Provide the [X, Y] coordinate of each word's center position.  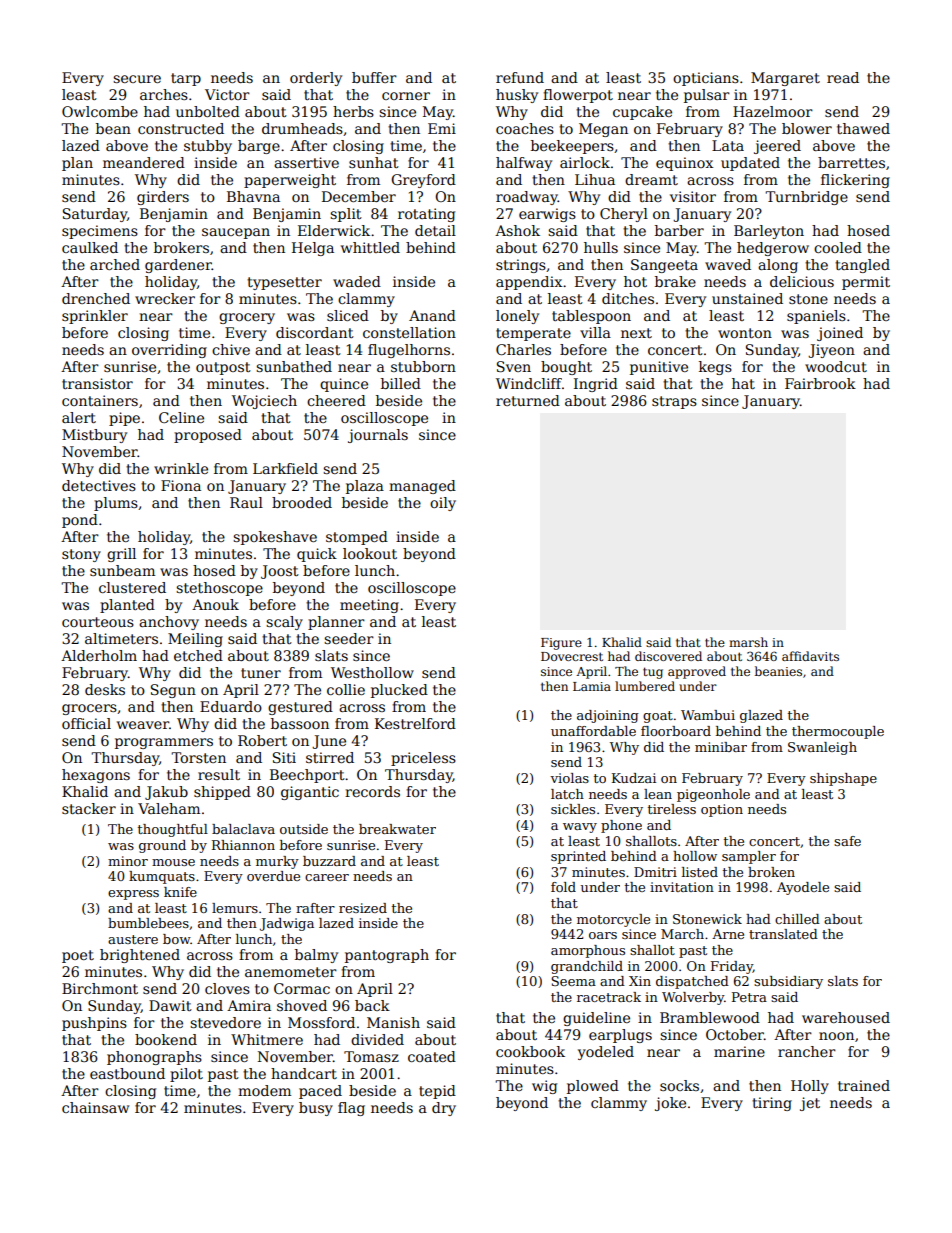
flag [351, 1109]
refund [520, 77]
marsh [748, 642]
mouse [173, 862]
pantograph [387, 956]
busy [316, 1109]
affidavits [810, 656]
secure [137, 79]
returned [528, 400]
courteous [98, 622]
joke [670, 1104]
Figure [561, 644]
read [843, 77]
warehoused [846, 1017]
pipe [124, 419]
